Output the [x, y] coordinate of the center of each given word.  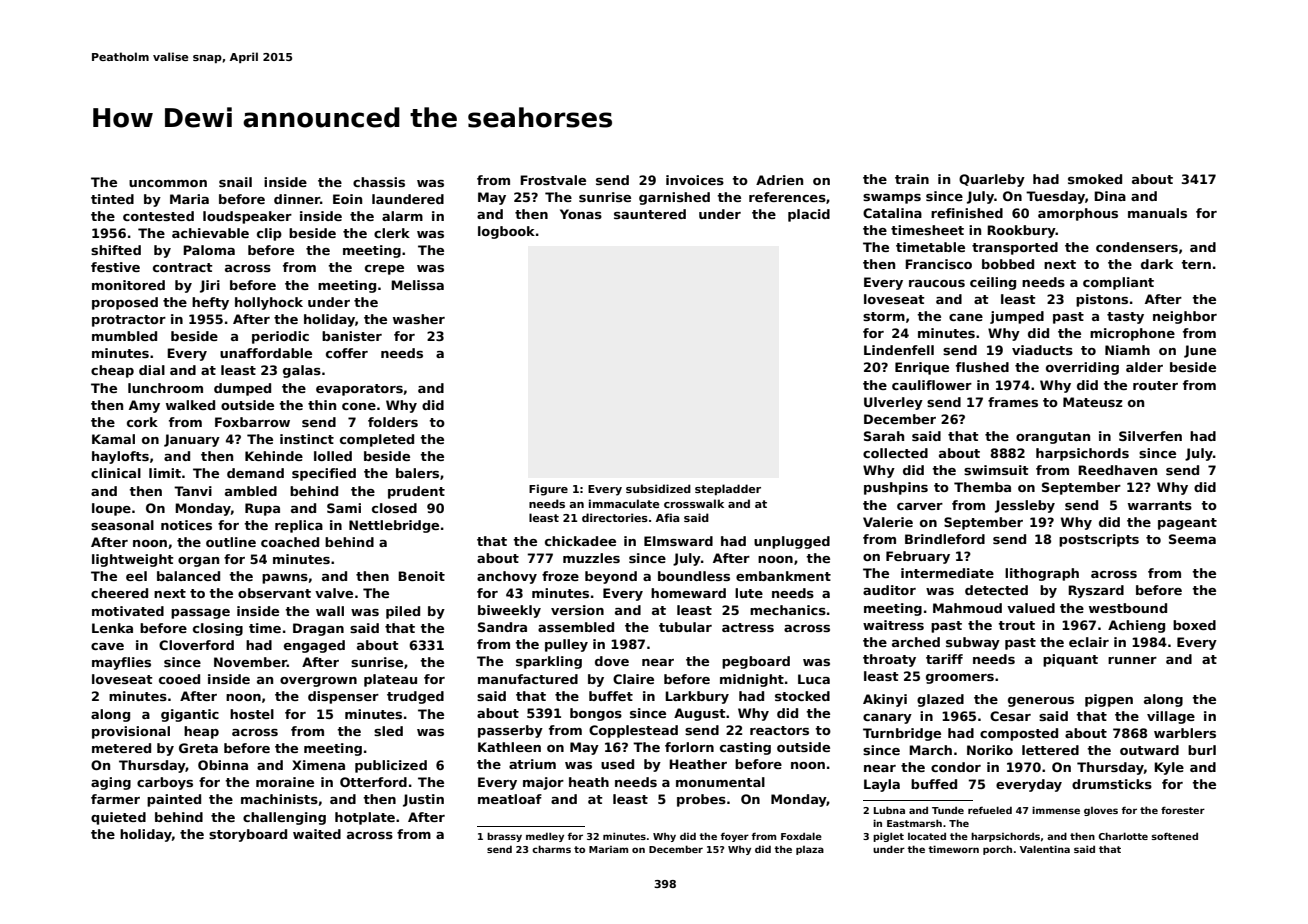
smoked [1095, 179]
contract [183, 267]
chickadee [580, 541]
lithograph [1042, 574]
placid [809, 215]
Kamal [113, 439]
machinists [279, 799]
